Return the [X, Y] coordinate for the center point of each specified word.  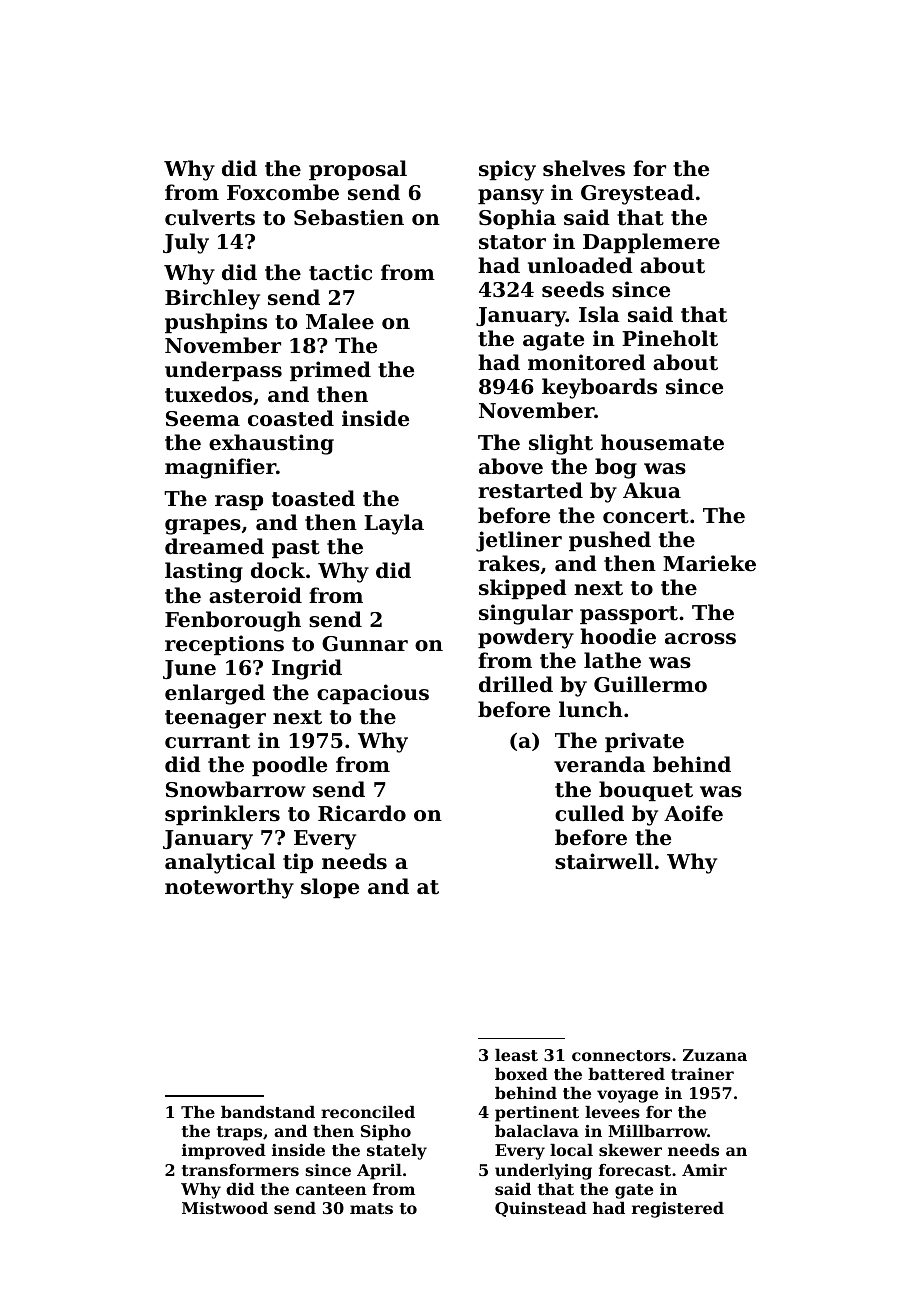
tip [298, 863]
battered [626, 1074]
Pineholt [670, 338]
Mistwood [225, 1208]
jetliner [519, 541]
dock [278, 570]
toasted [313, 498]
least [516, 1055]
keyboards [599, 388]
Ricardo [362, 813]
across [700, 639]
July [186, 243]
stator [512, 242]
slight [561, 444]
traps [239, 1133]
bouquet [646, 791]
